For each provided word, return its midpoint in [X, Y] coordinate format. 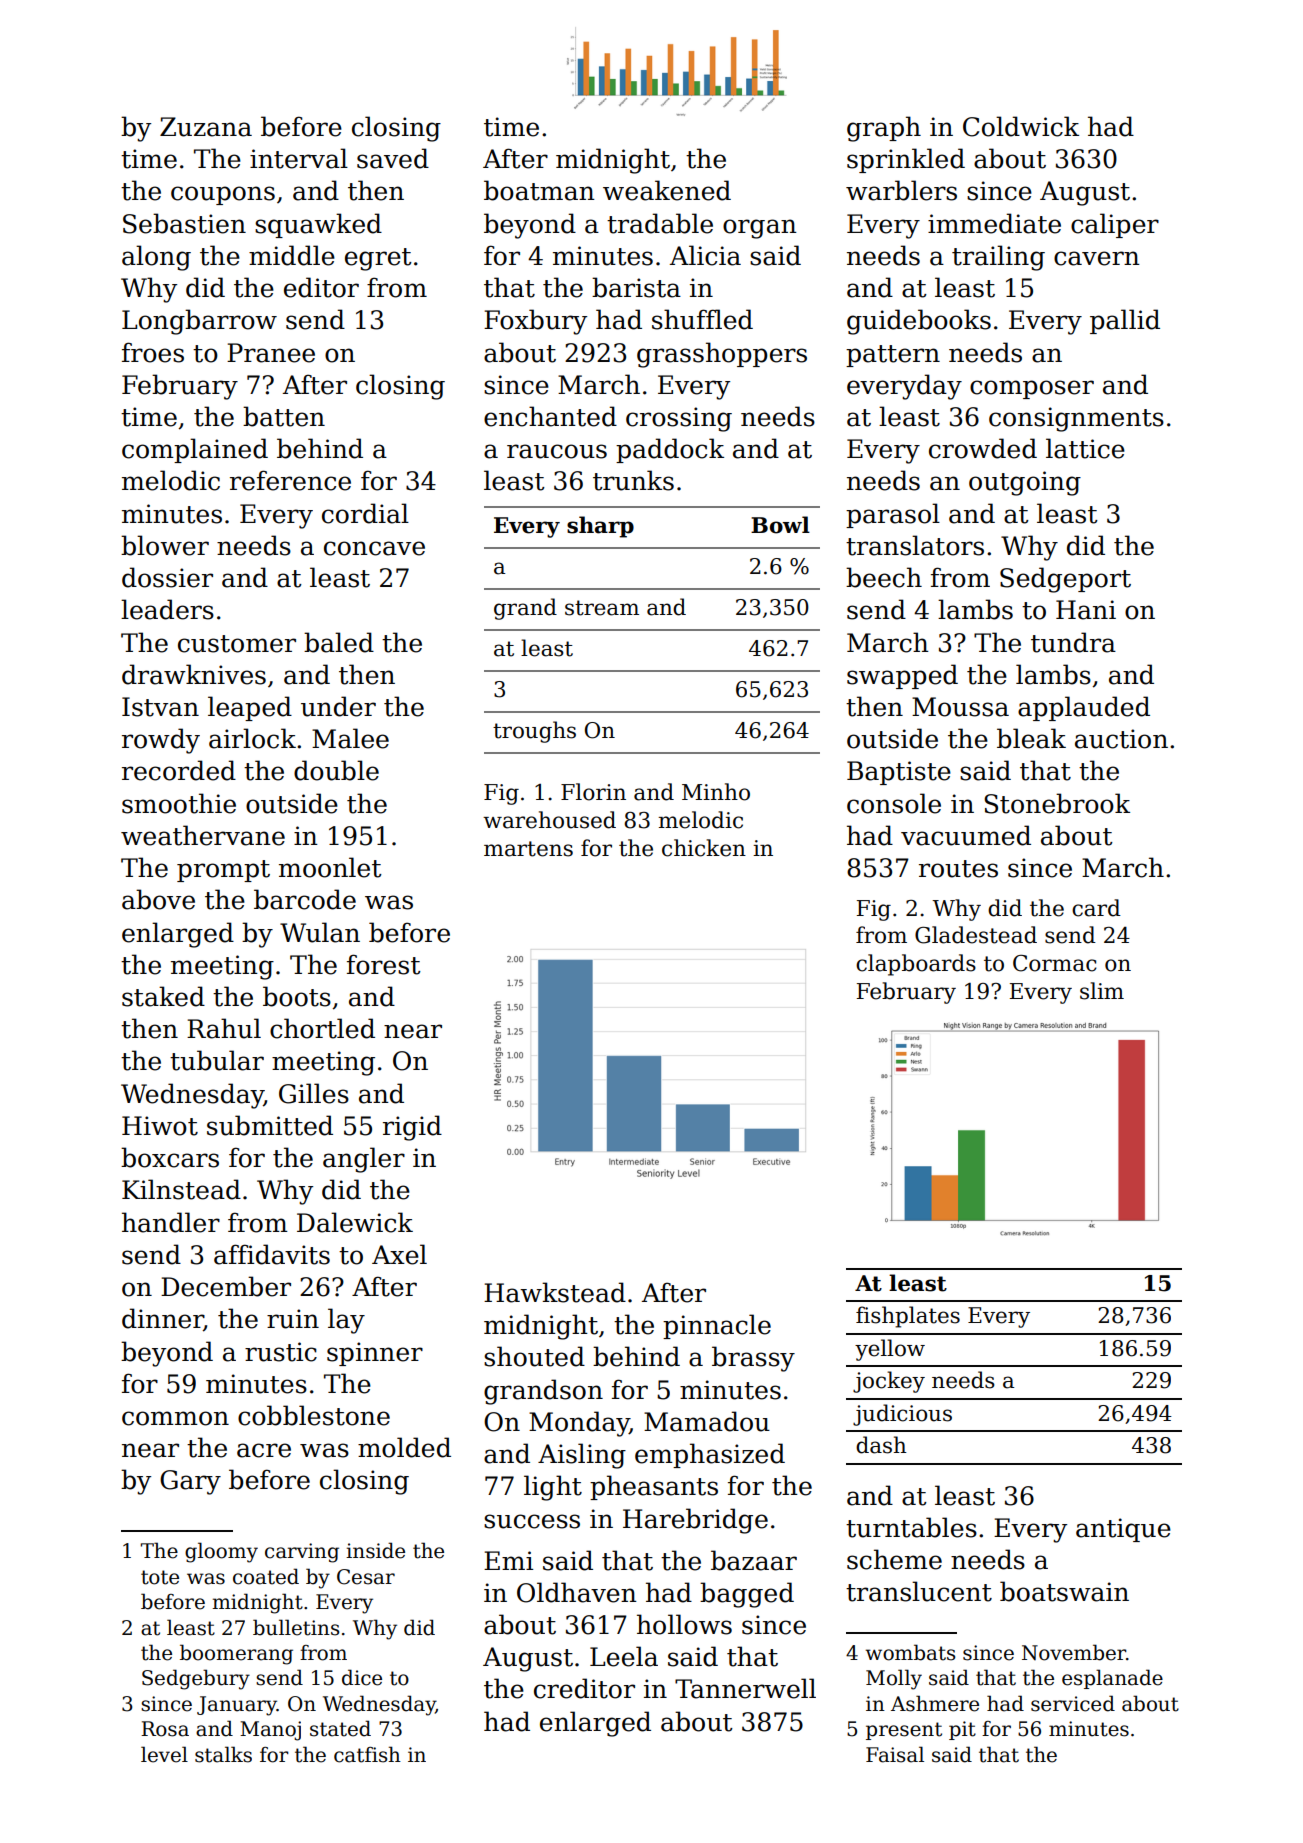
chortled [322, 1028]
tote [160, 1577]
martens [528, 849]
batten [284, 416]
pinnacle [717, 1326]
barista [636, 287]
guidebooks [919, 322]
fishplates [908, 1317]
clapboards [916, 965]
